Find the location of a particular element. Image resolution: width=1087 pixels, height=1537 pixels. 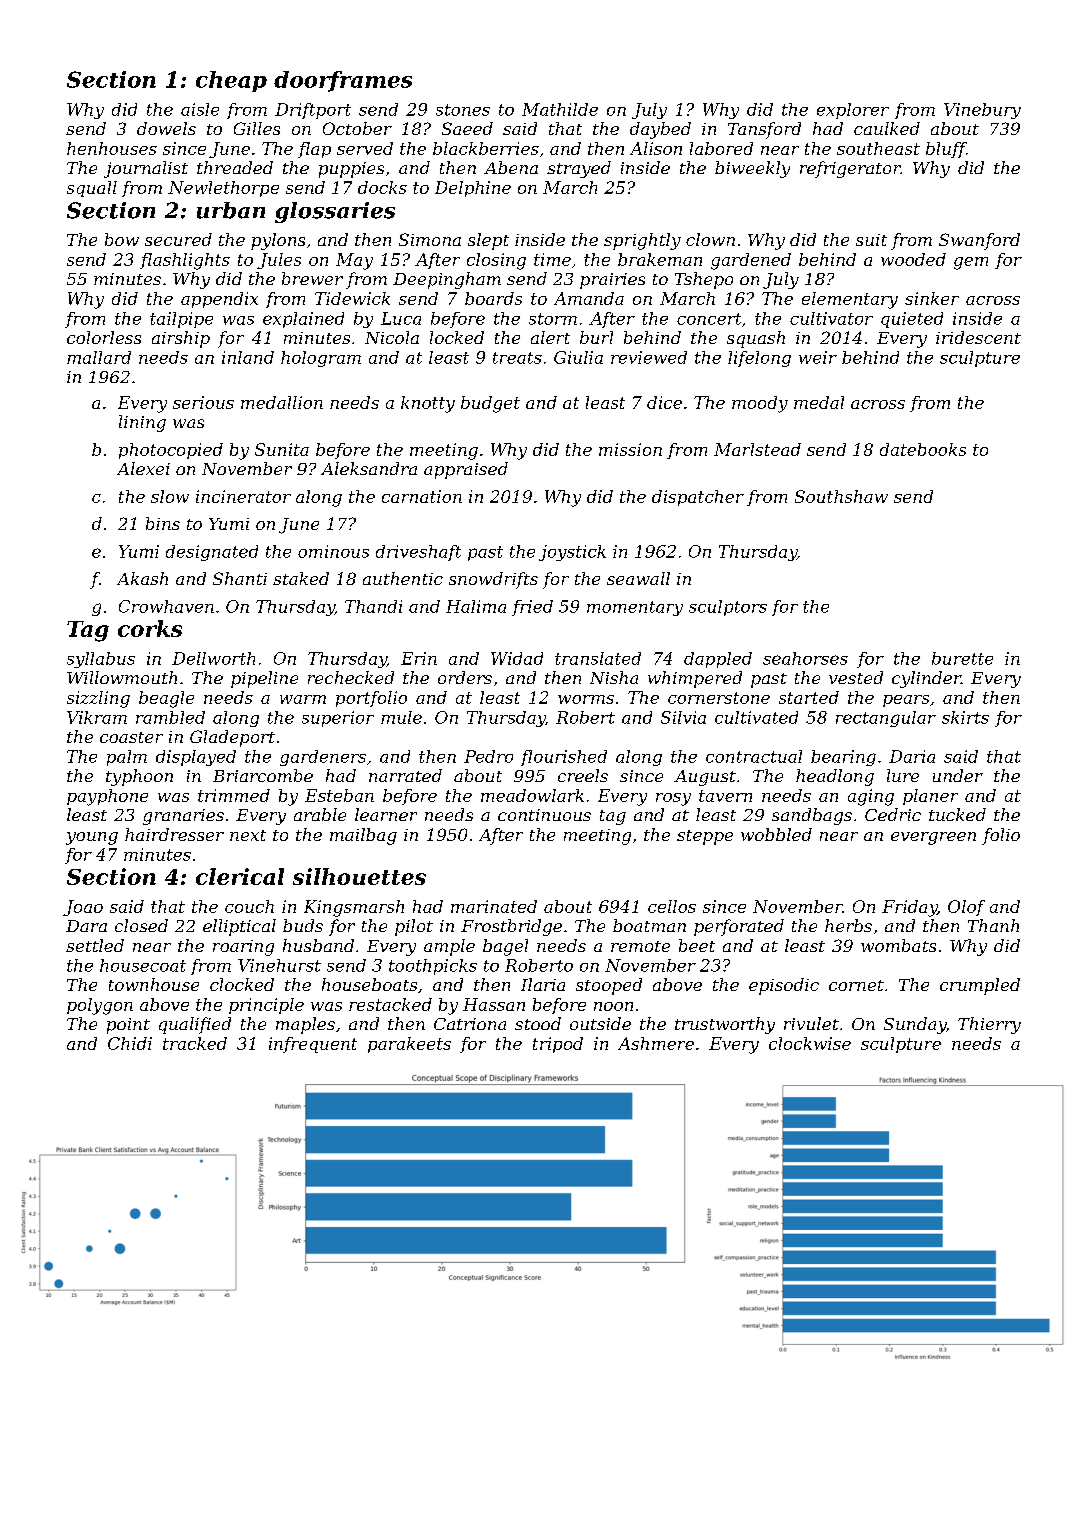

burette is located at coordinates (962, 658).
